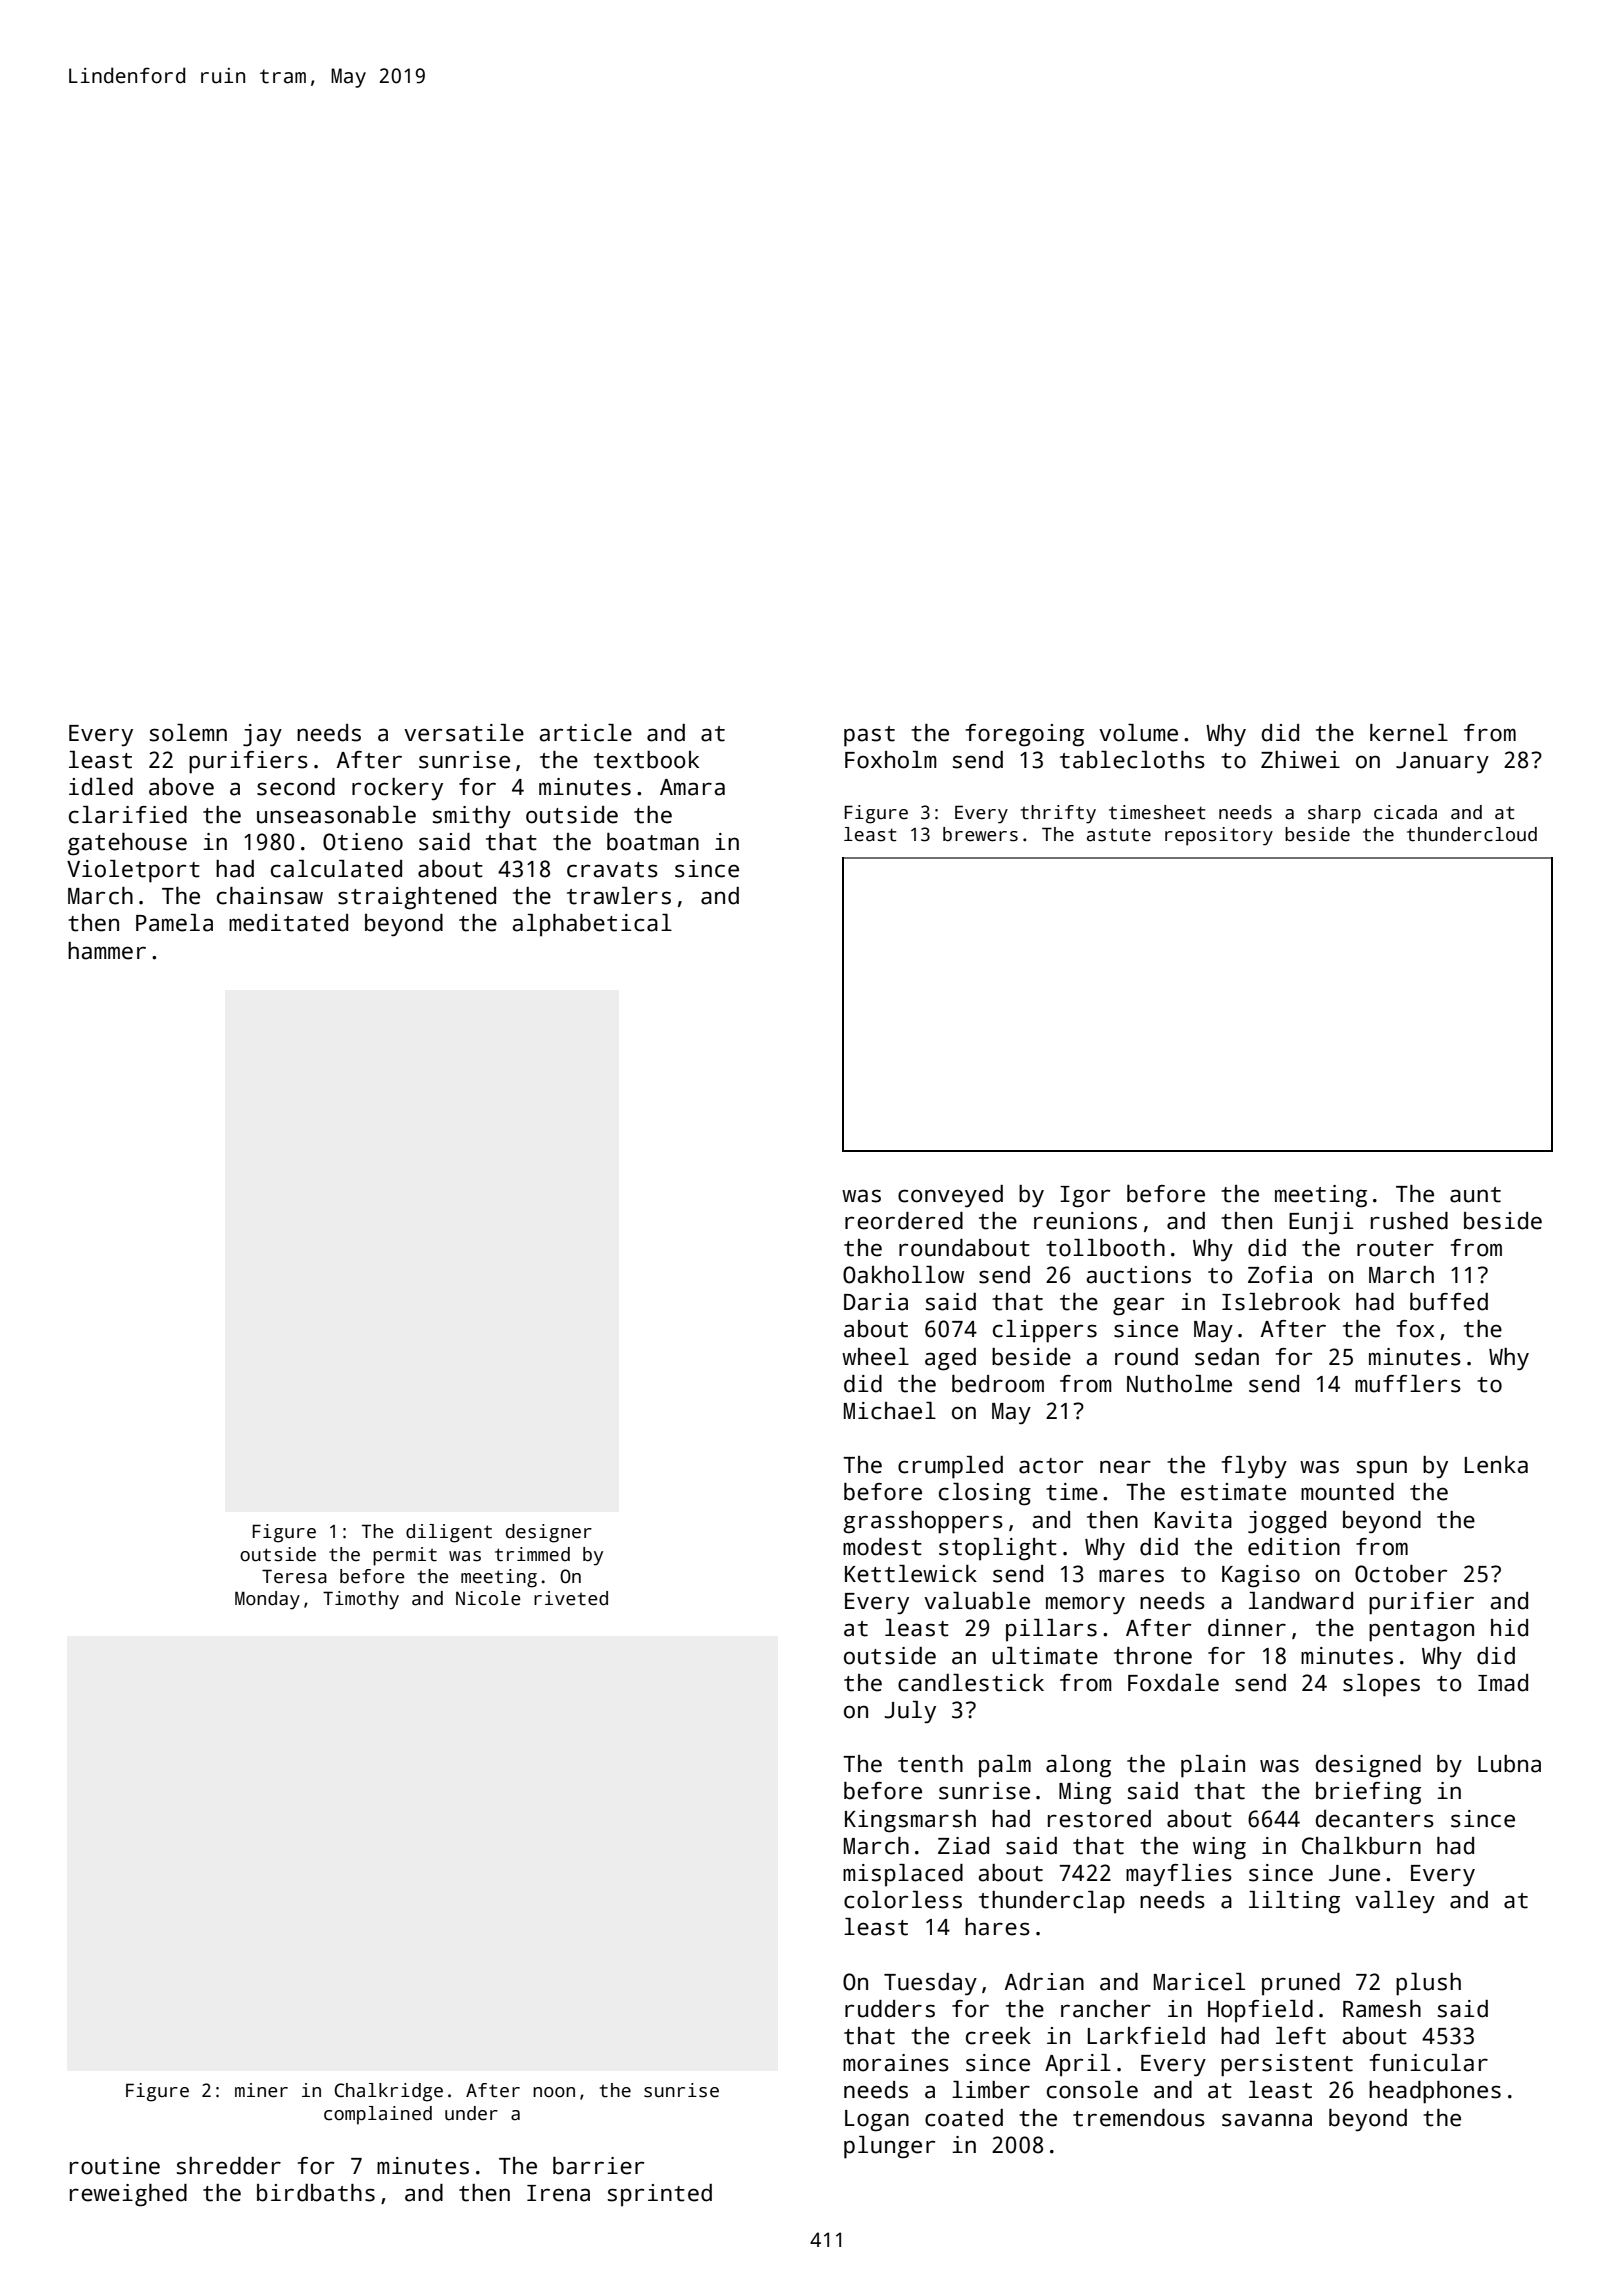 The width and height of the image is (1620, 2292). What do you see at coordinates (1428, 1984) in the image?
I see `plush` at bounding box center [1428, 1984].
